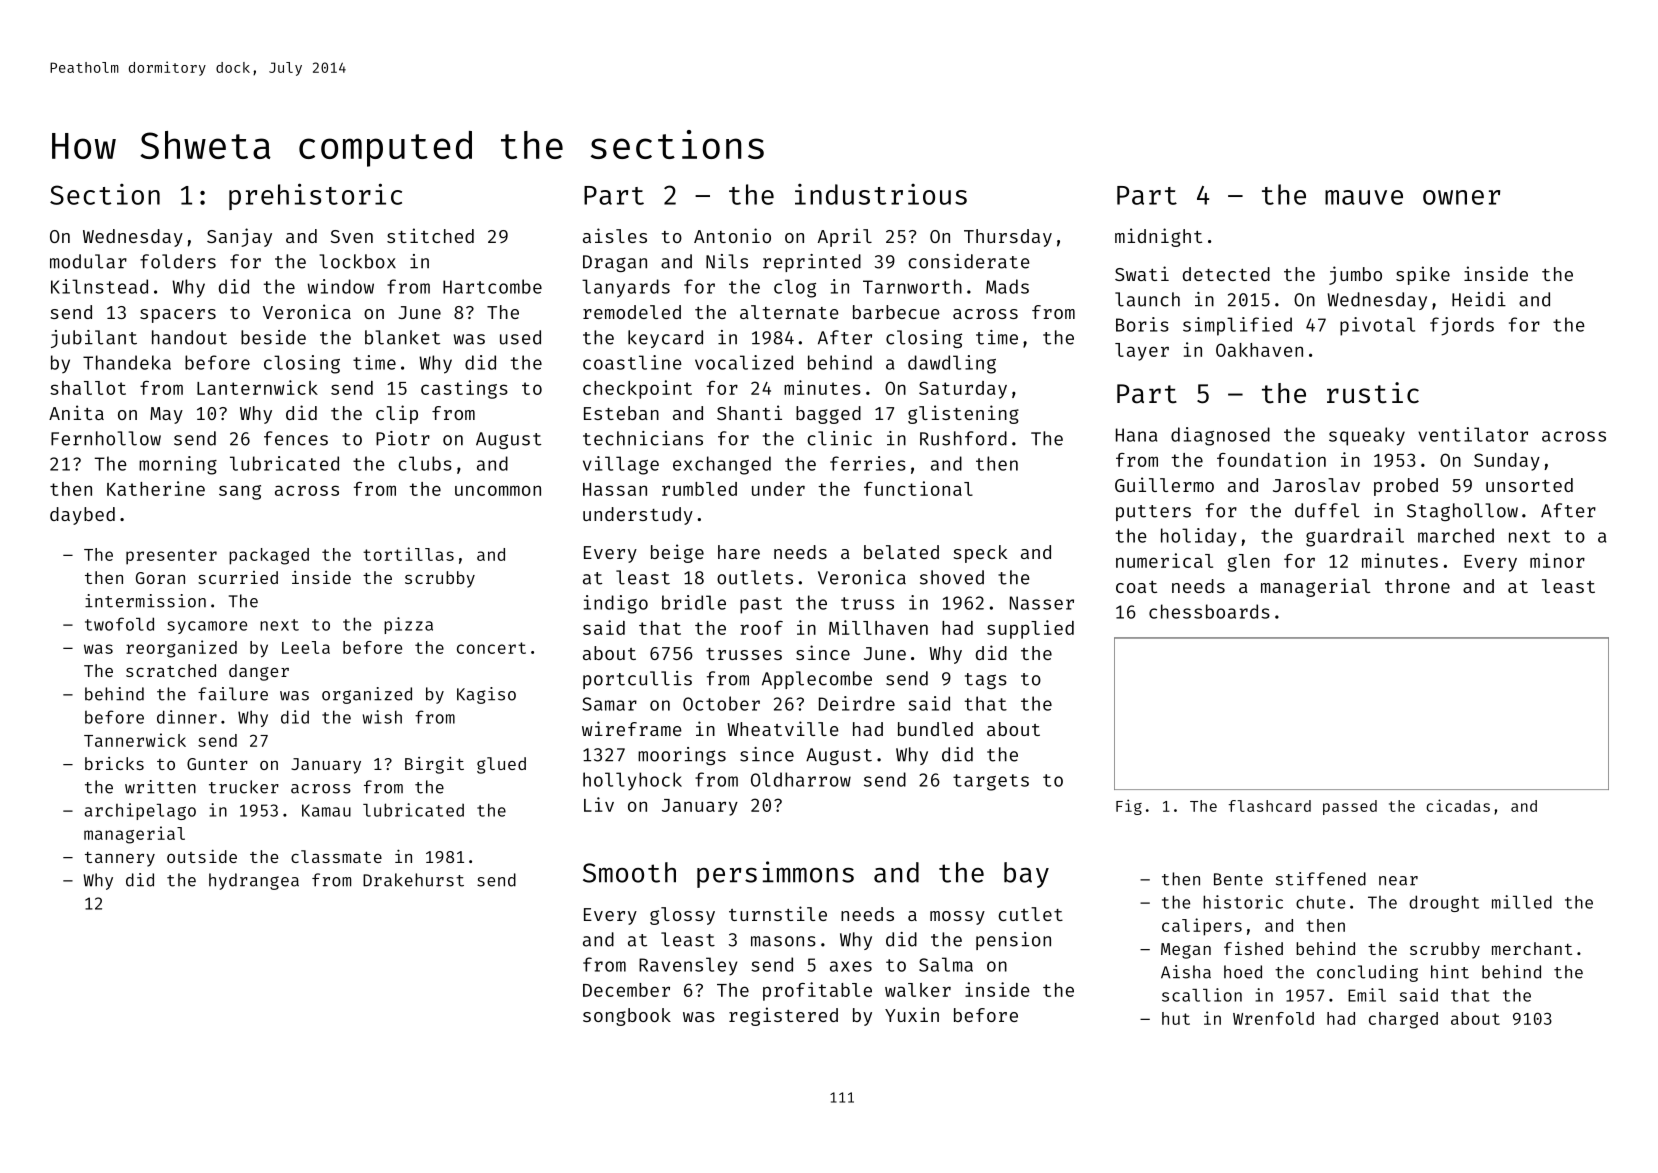 This page has width=1658, height=1173. Describe the element at coordinates (1423, 275) in the page. I see `spike` at that location.
